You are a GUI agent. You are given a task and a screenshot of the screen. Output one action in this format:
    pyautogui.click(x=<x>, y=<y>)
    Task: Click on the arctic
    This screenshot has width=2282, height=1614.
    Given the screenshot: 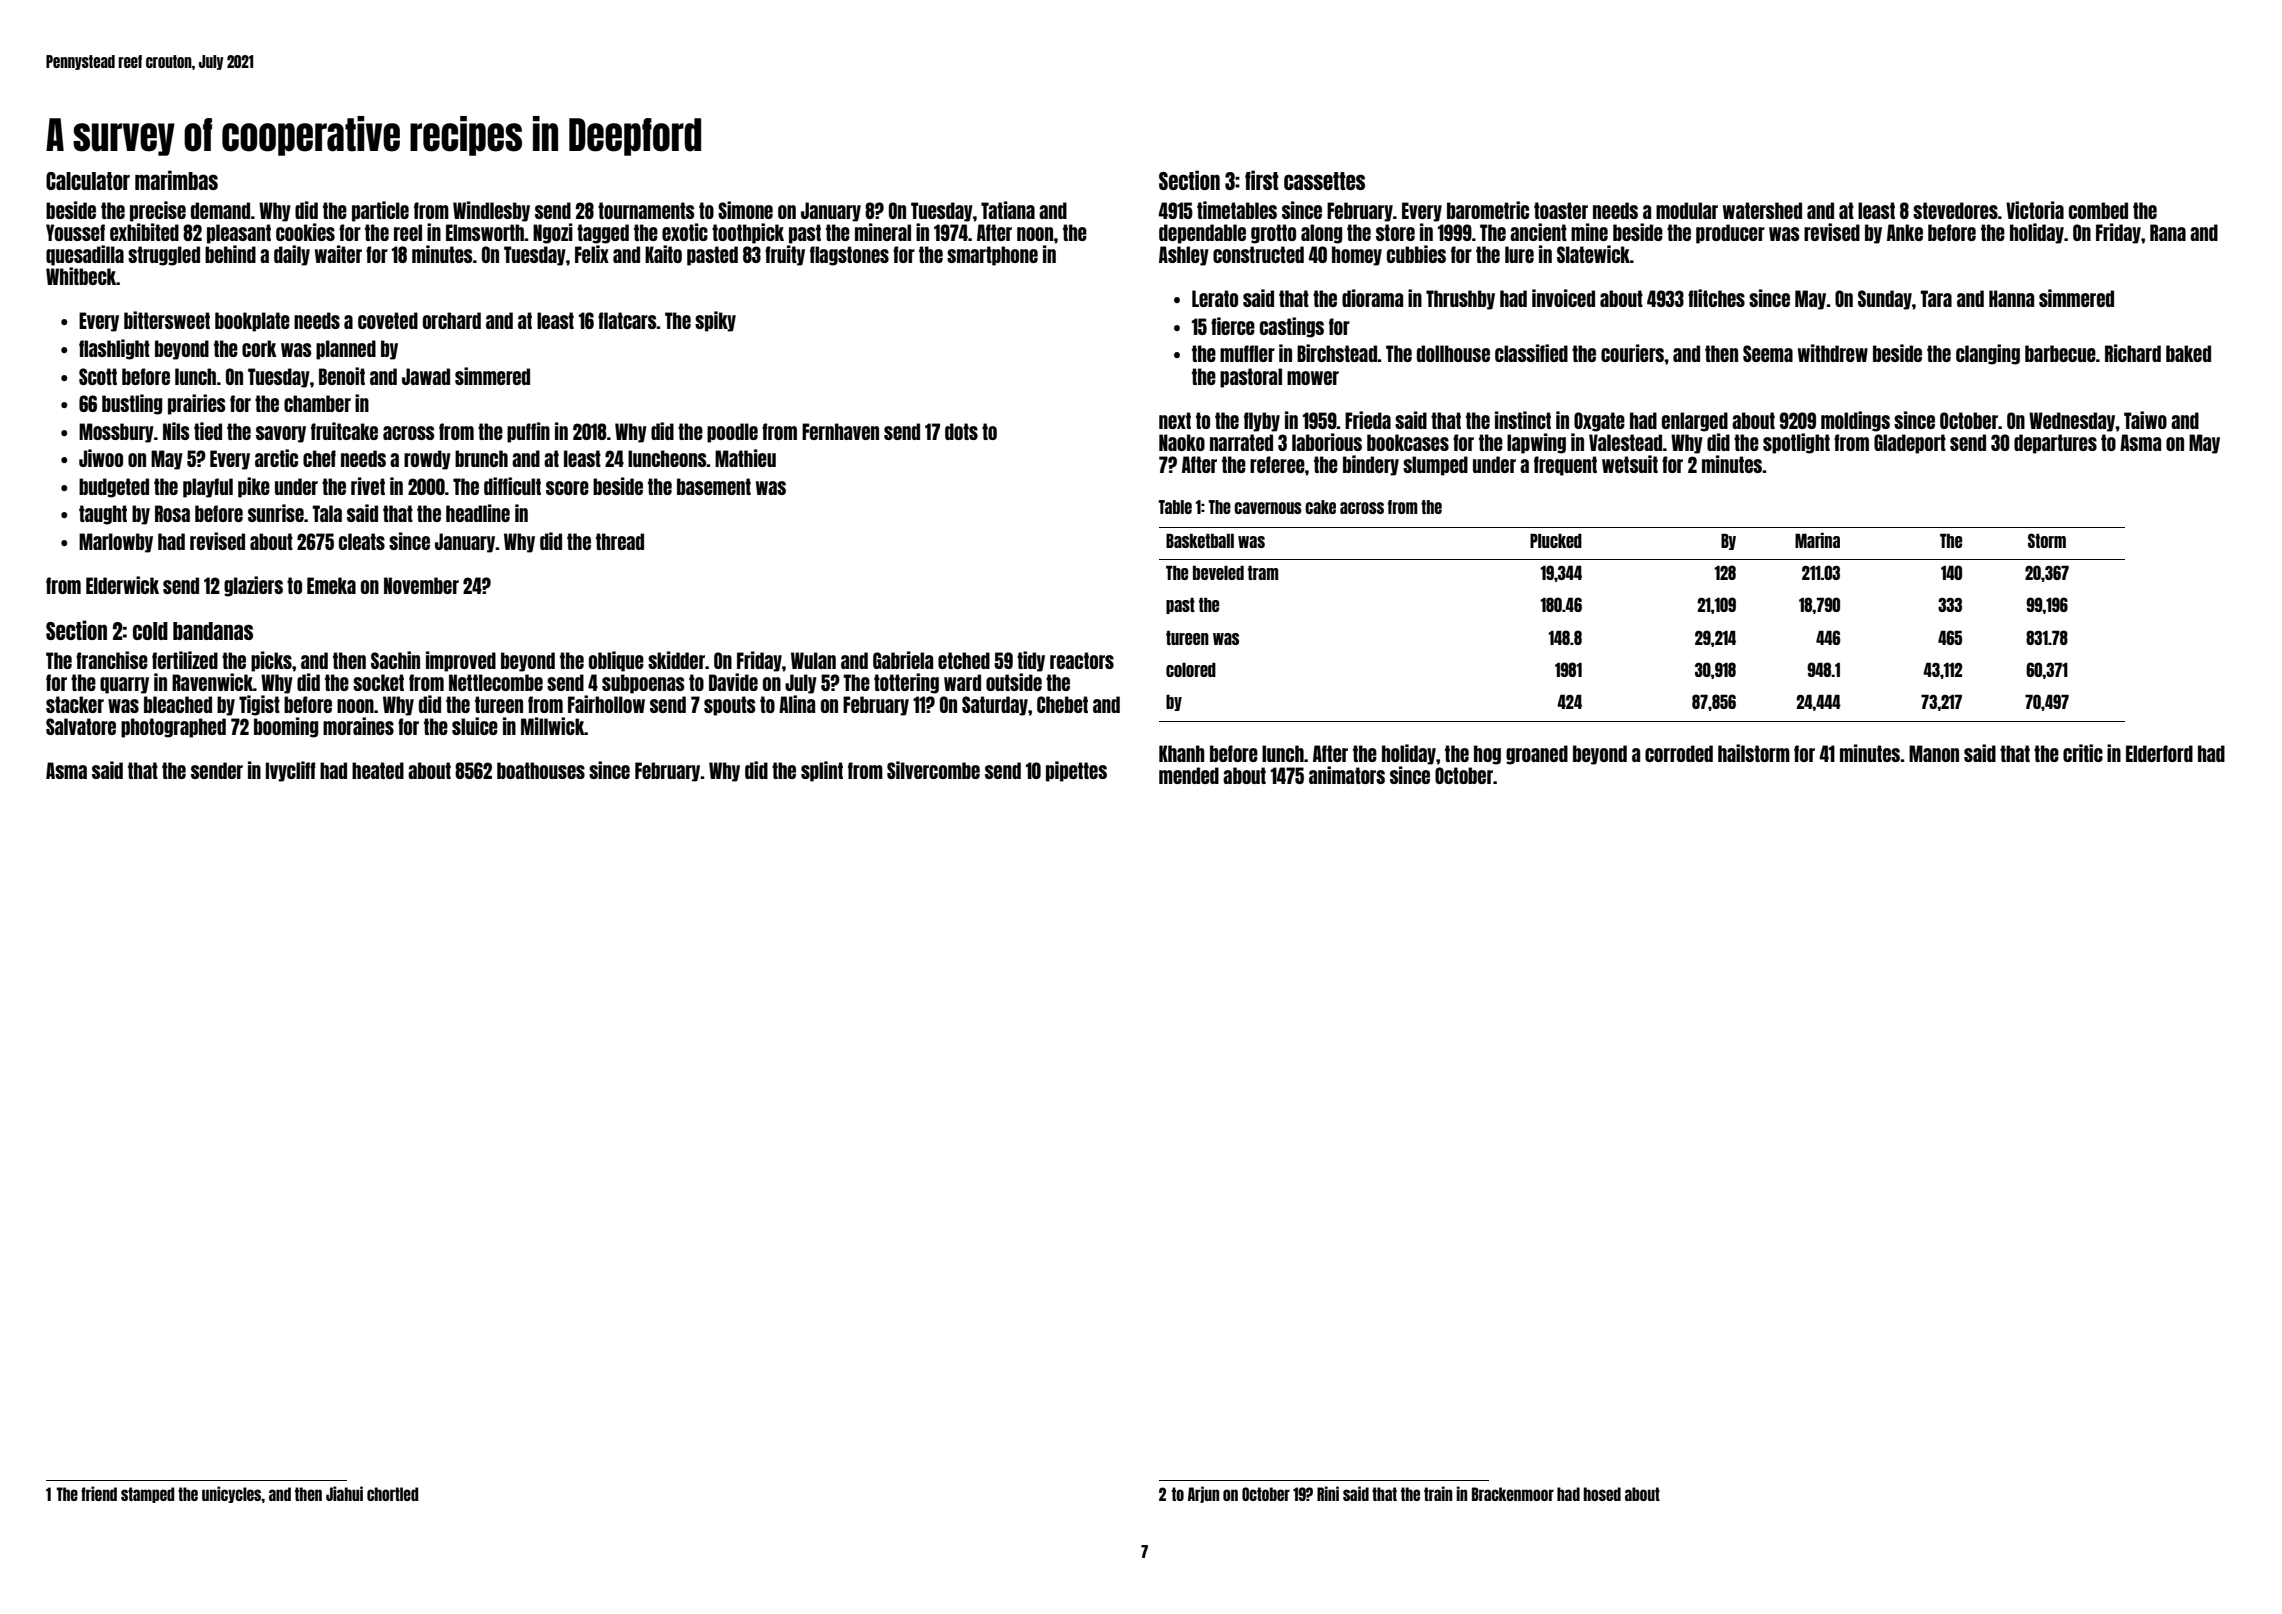 What is the action you would take?
    pyautogui.click(x=276, y=458)
